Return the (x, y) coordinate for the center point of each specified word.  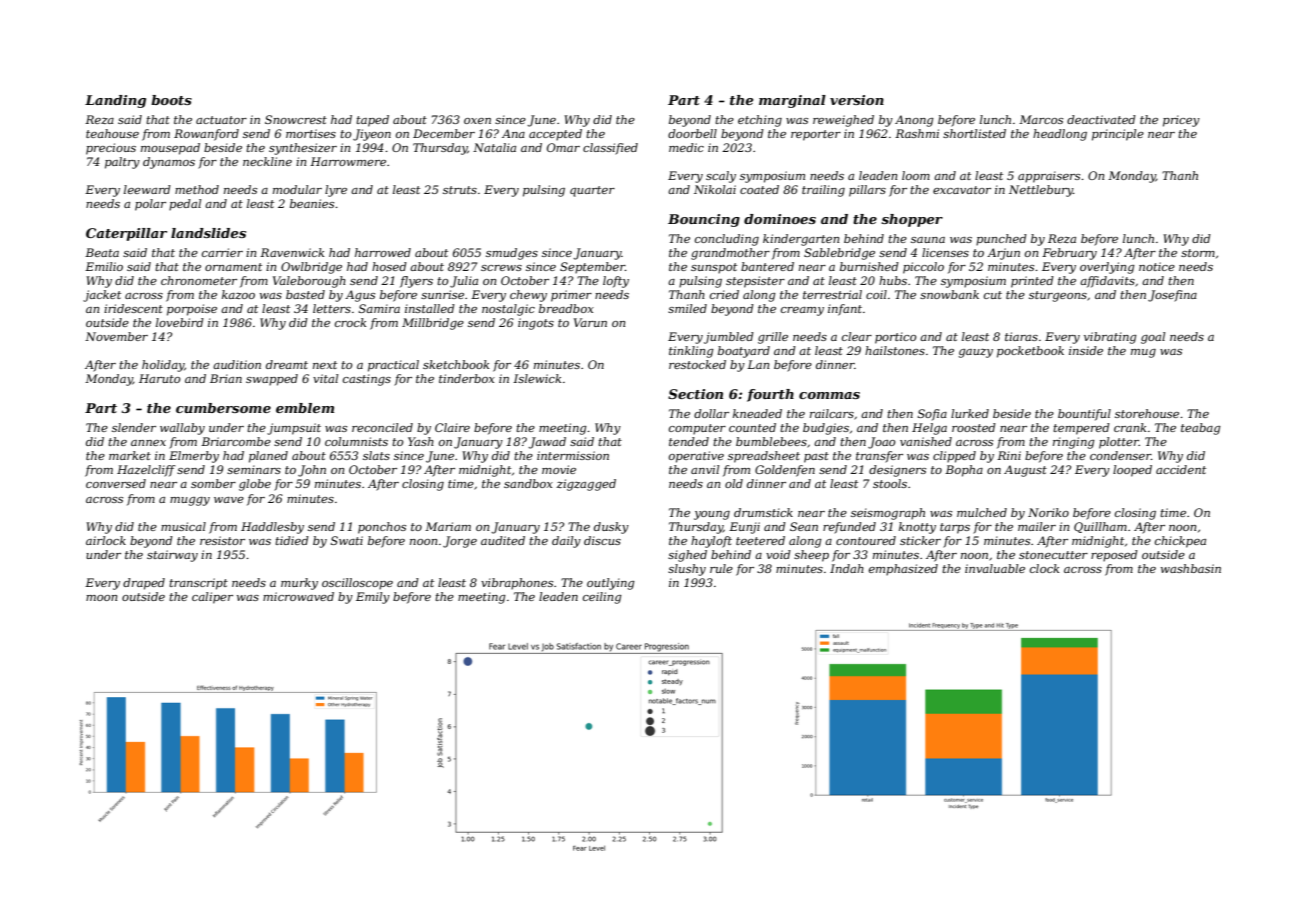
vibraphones (517, 584)
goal (1153, 338)
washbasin (1191, 568)
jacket (102, 296)
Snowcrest (296, 119)
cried (724, 294)
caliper (212, 598)
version (857, 100)
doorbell (692, 133)
